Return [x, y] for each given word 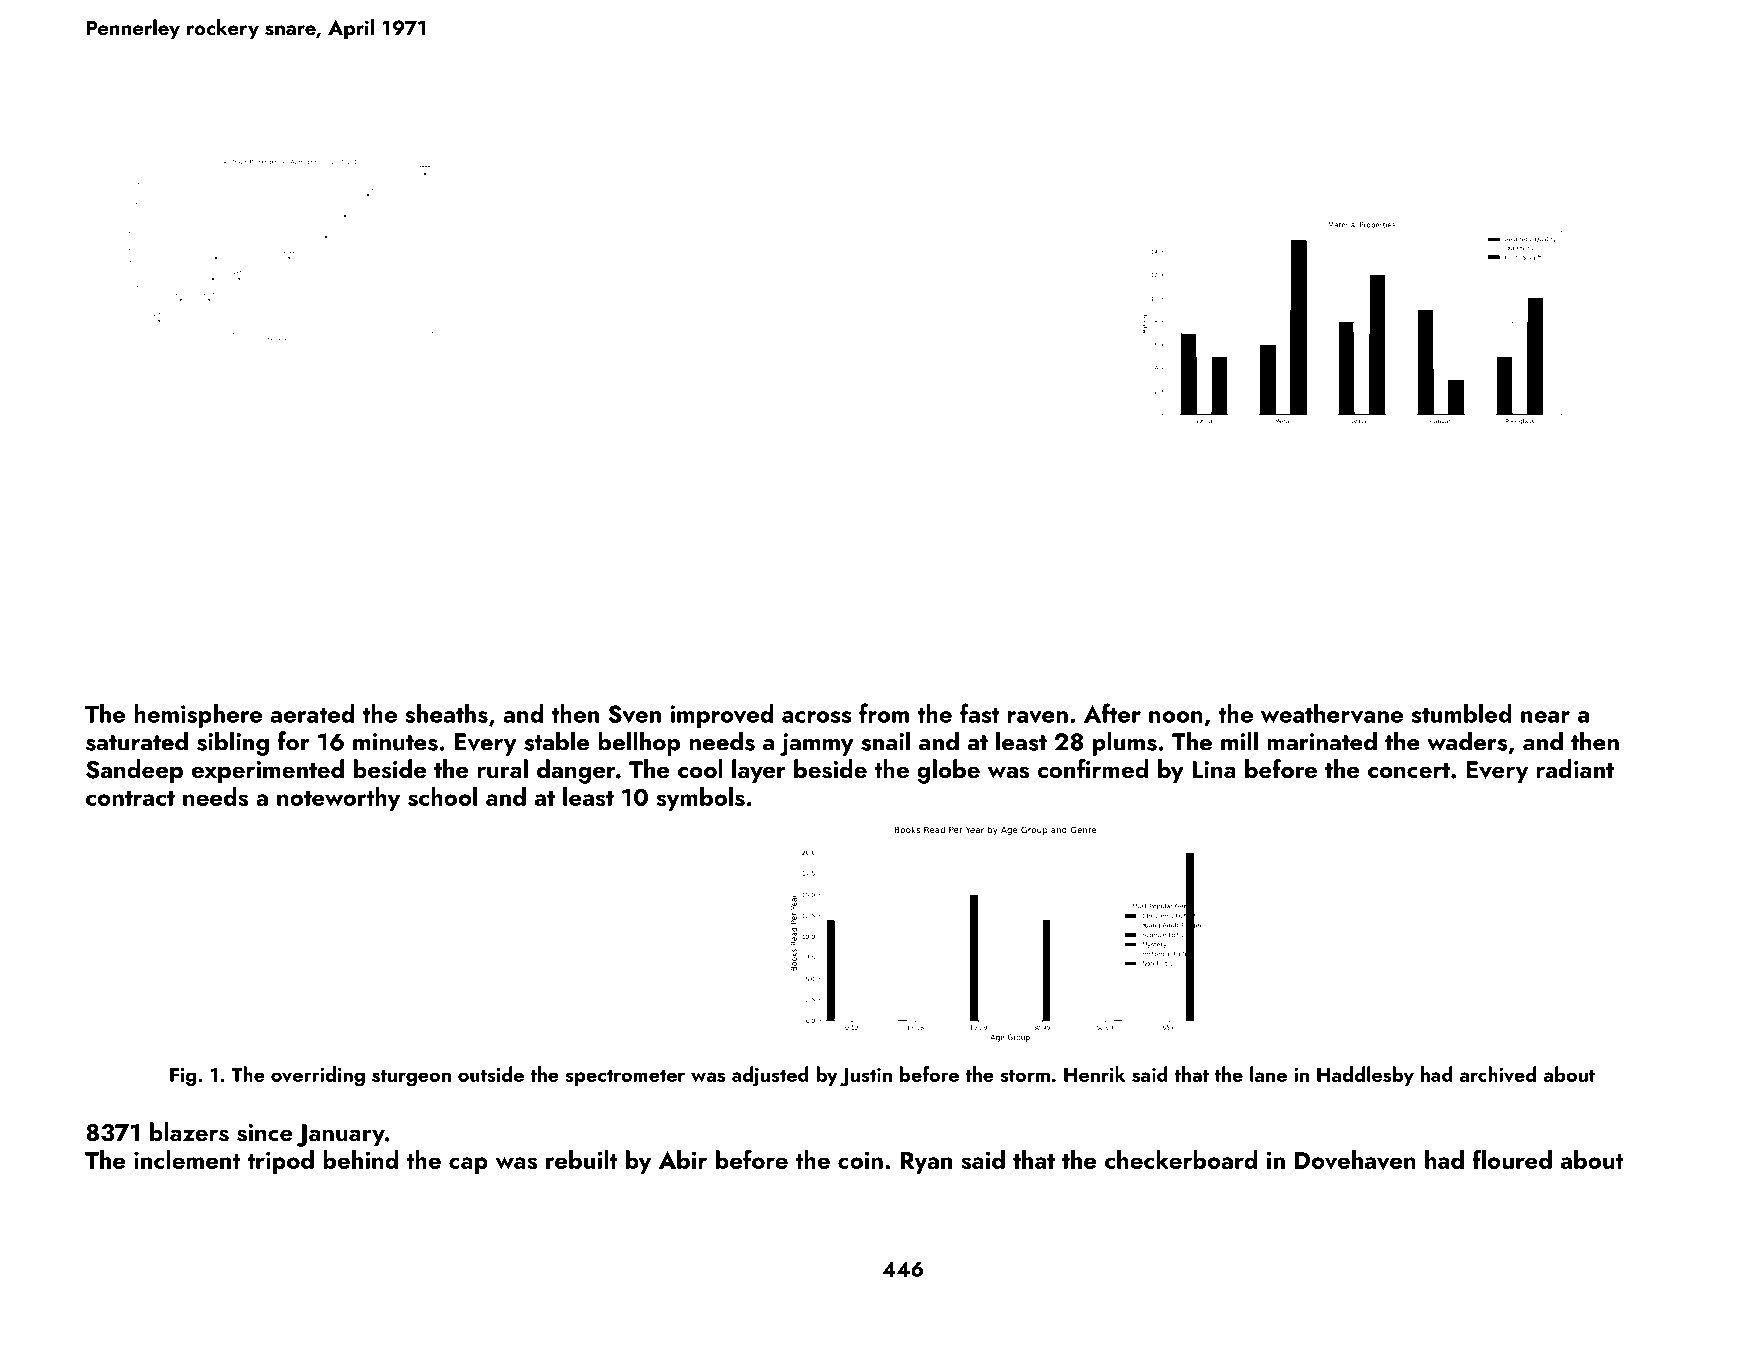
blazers [189, 1132]
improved [721, 716]
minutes [395, 742]
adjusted [770, 1076]
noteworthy [338, 799]
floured [1512, 1159]
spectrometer [625, 1077]
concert [1409, 770]
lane [1268, 1074]
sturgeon [411, 1078]
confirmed [1092, 768]
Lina [1214, 769]
